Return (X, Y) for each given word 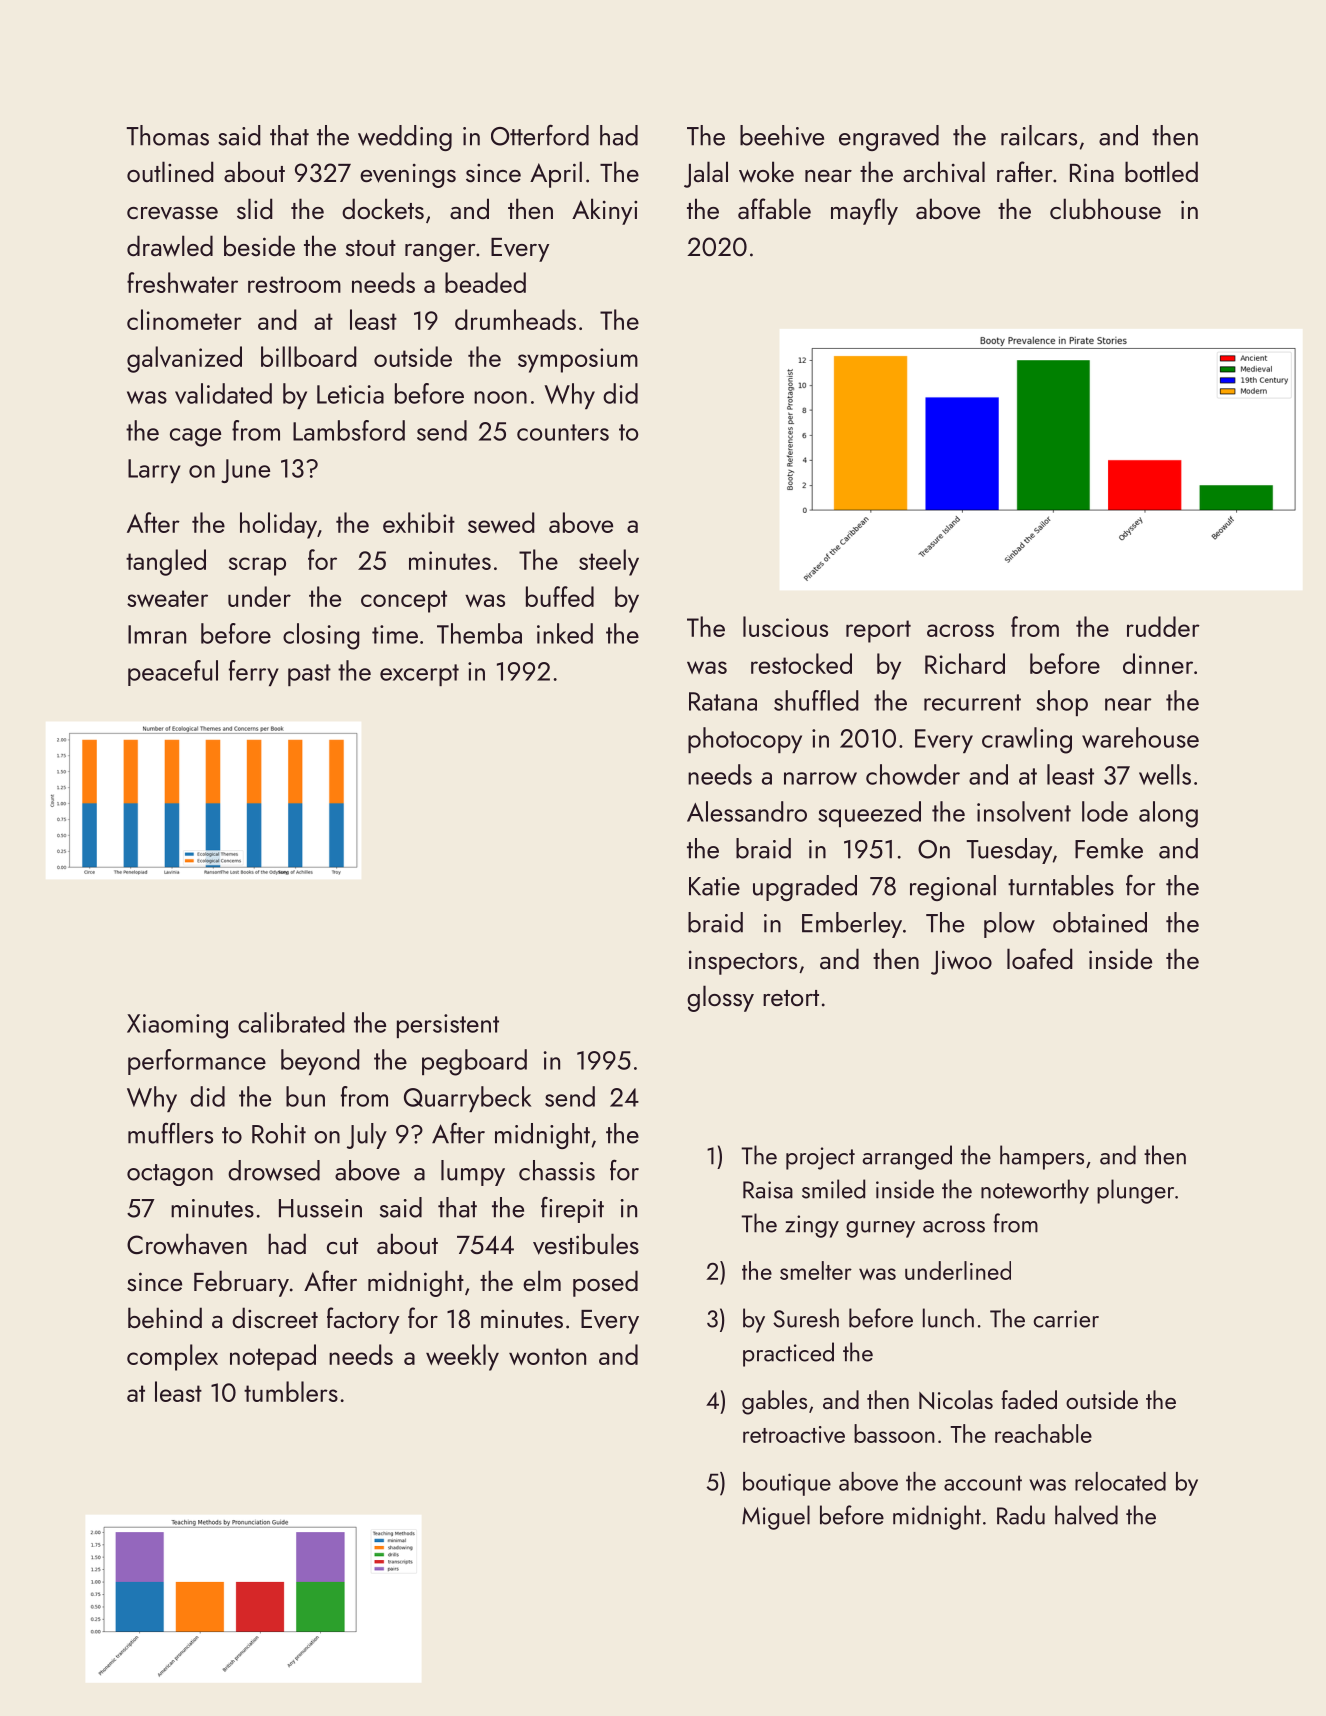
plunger (1135, 1191)
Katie (714, 886)
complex (172, 1357)
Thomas (168, 135)
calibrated (291, 1022)
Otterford (540, 135)
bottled (1161, 171)
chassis (557, 1170)
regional (953, 888)
